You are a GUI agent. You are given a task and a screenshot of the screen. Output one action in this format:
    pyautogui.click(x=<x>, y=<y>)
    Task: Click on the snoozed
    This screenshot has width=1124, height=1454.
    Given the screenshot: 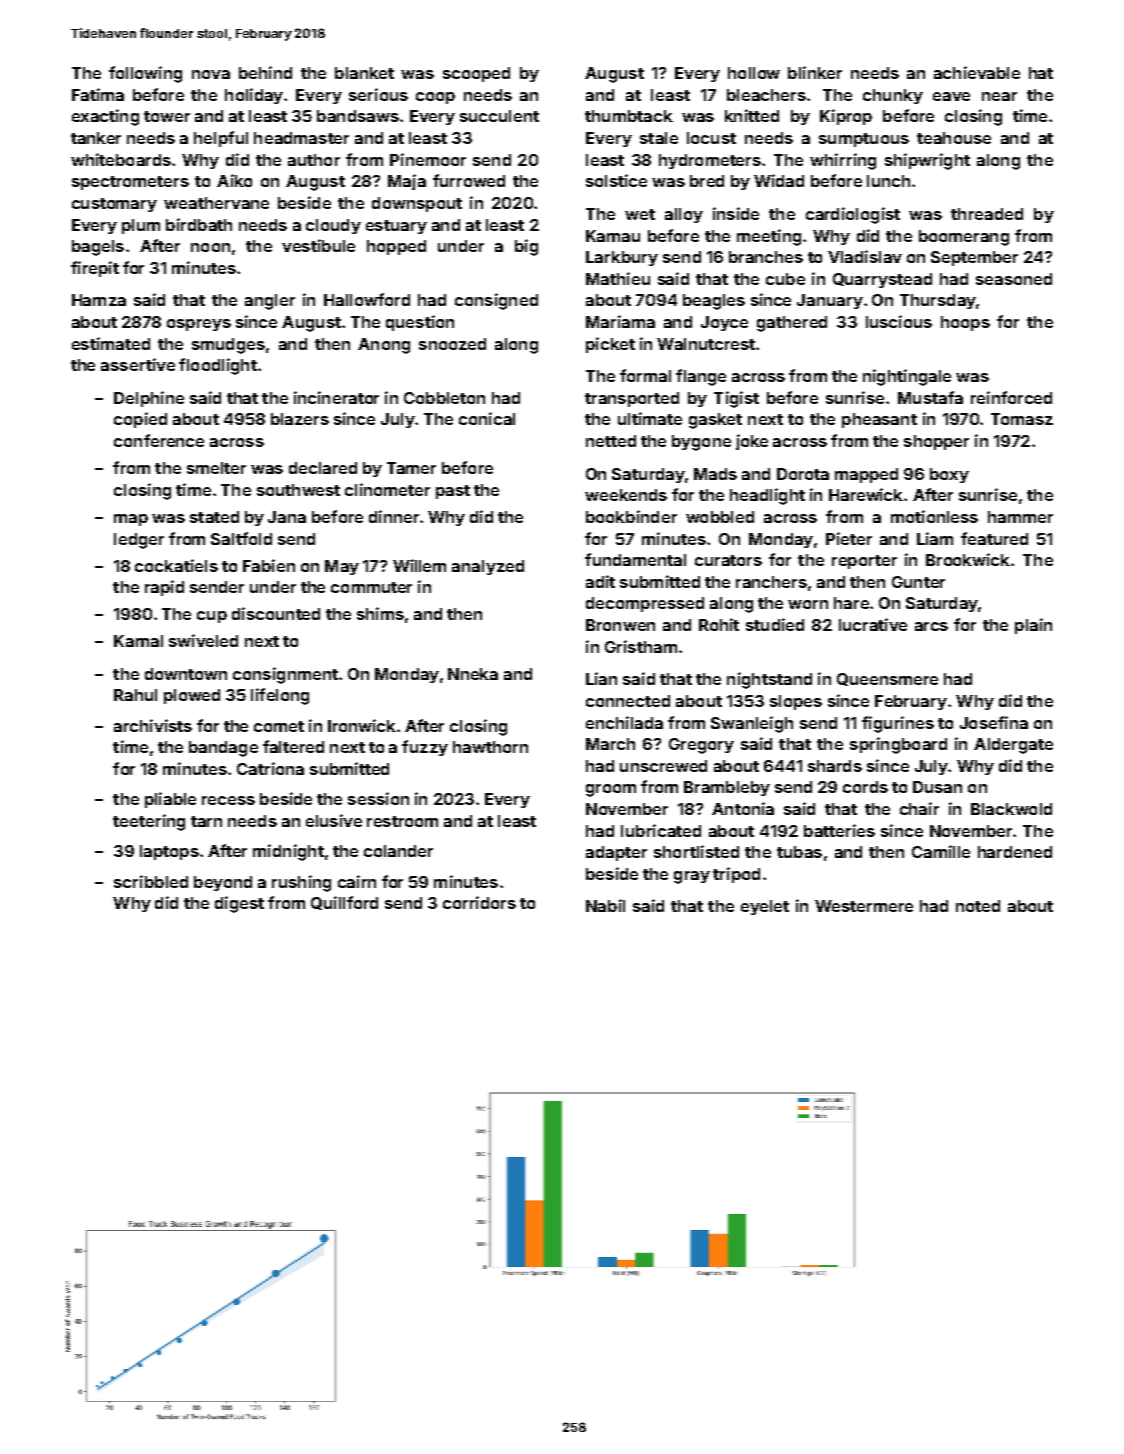 What is the action you would take?
    pyautogui.click(x=452, y=344)
